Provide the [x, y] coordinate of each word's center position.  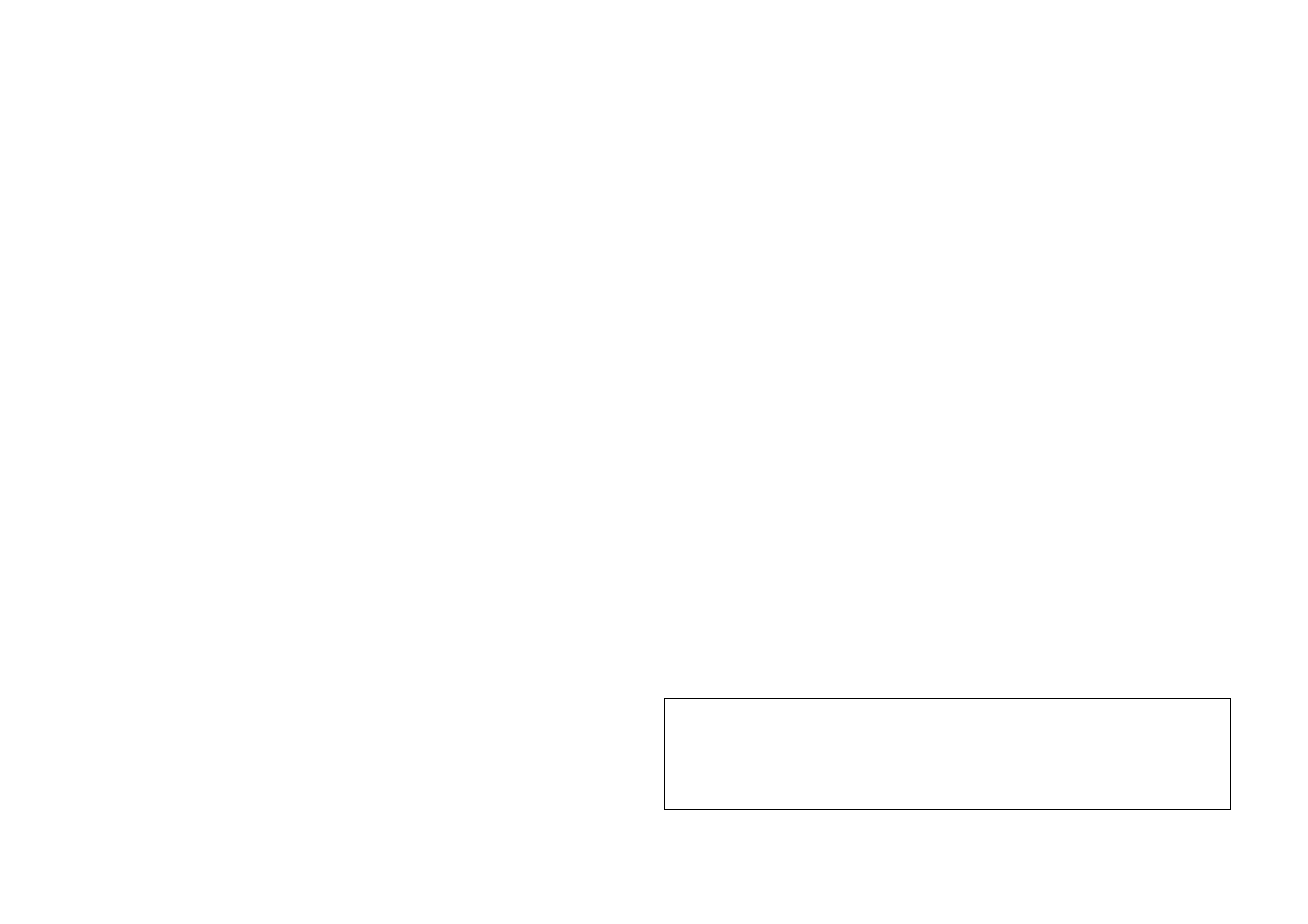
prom [1178, 117]
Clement [979, 416]
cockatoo [332, 420]
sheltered [160, 857]
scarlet [191, 88]
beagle [697, 130]
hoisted [497, 664]
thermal [1158, 63]
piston [237, 421]
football [759, 416]
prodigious [712, 418]
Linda [260, 664]
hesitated [487, 856]
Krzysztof [1111, 629]
